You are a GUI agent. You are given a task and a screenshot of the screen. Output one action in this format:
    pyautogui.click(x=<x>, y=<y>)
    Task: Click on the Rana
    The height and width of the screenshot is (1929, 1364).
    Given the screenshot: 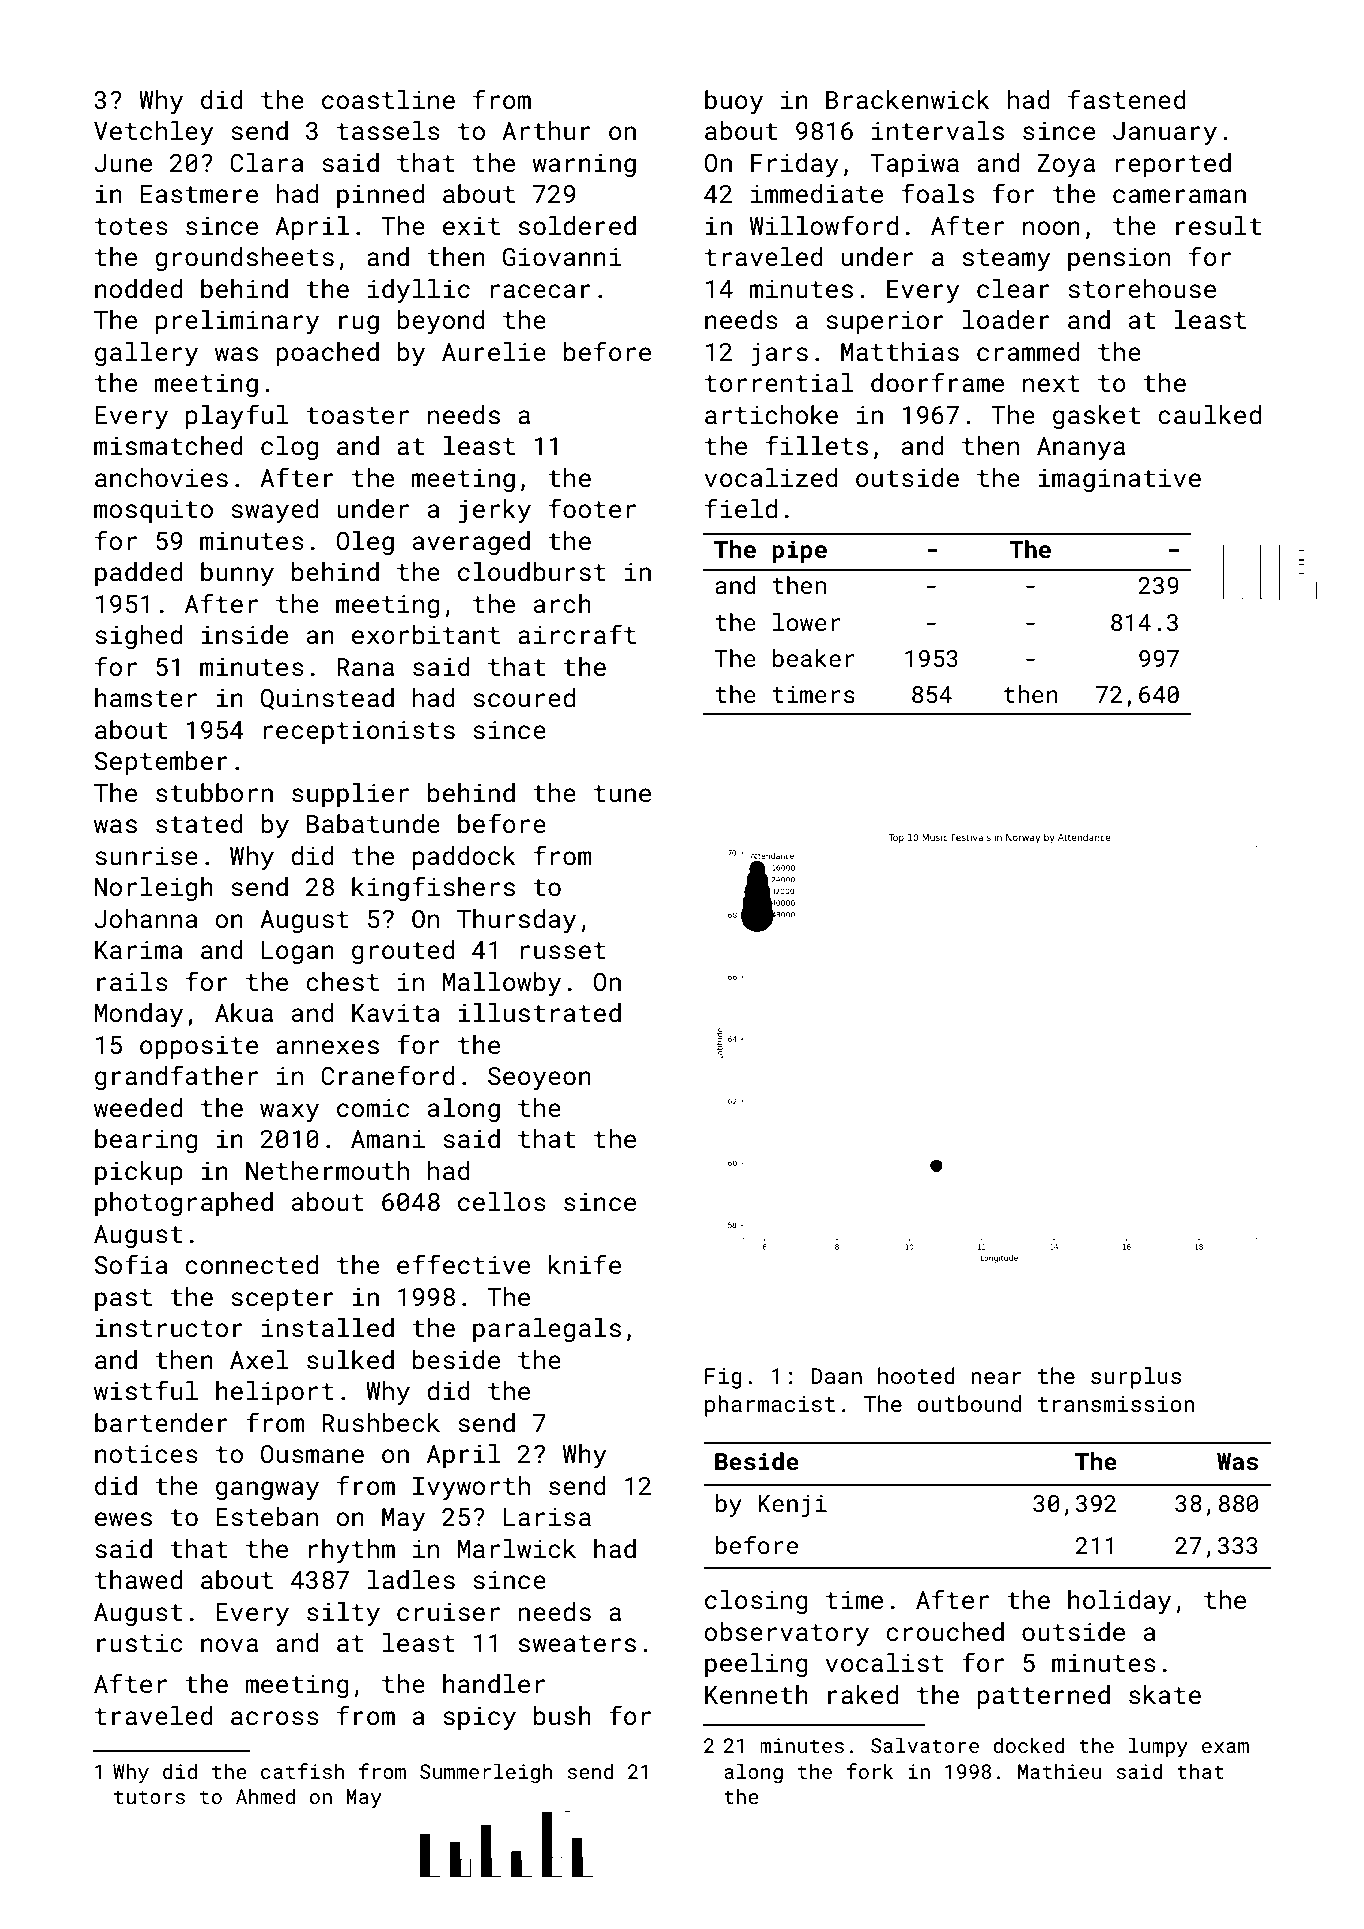 What is the action you would take?
    pyautogui.click(x=365, y=667)
